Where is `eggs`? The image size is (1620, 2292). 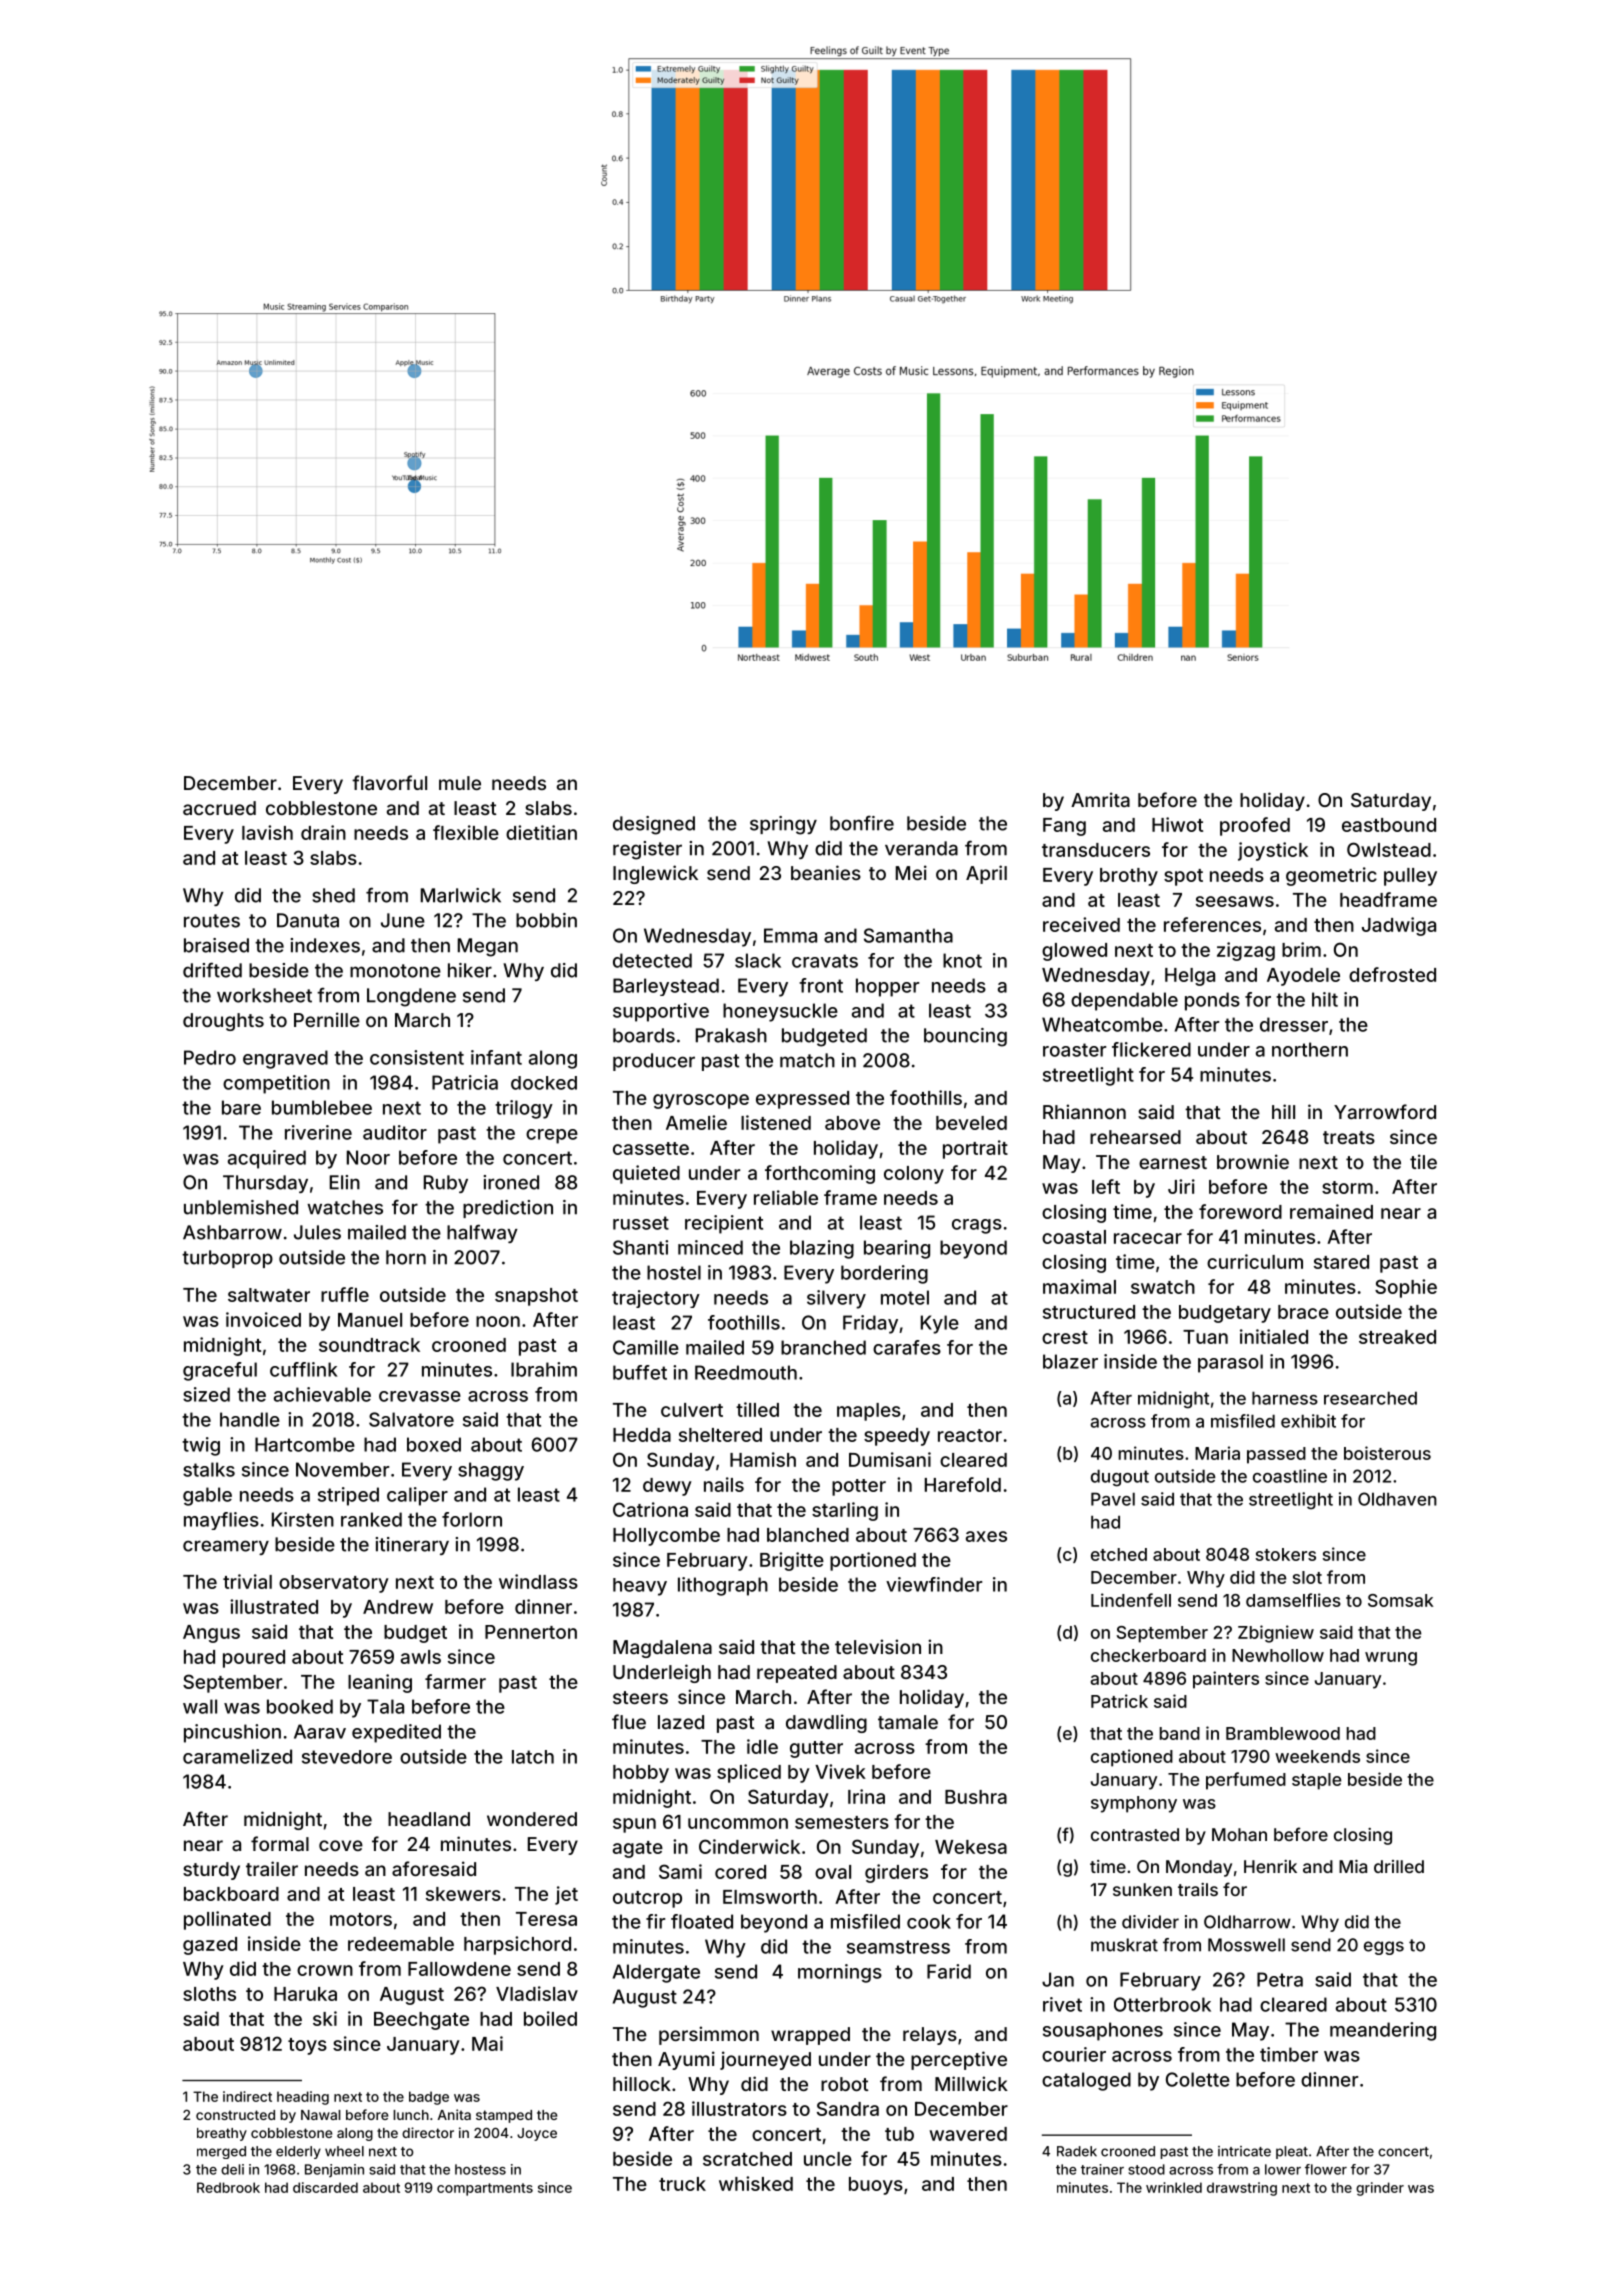
eggs is located at coordinates (1384, 1948).
